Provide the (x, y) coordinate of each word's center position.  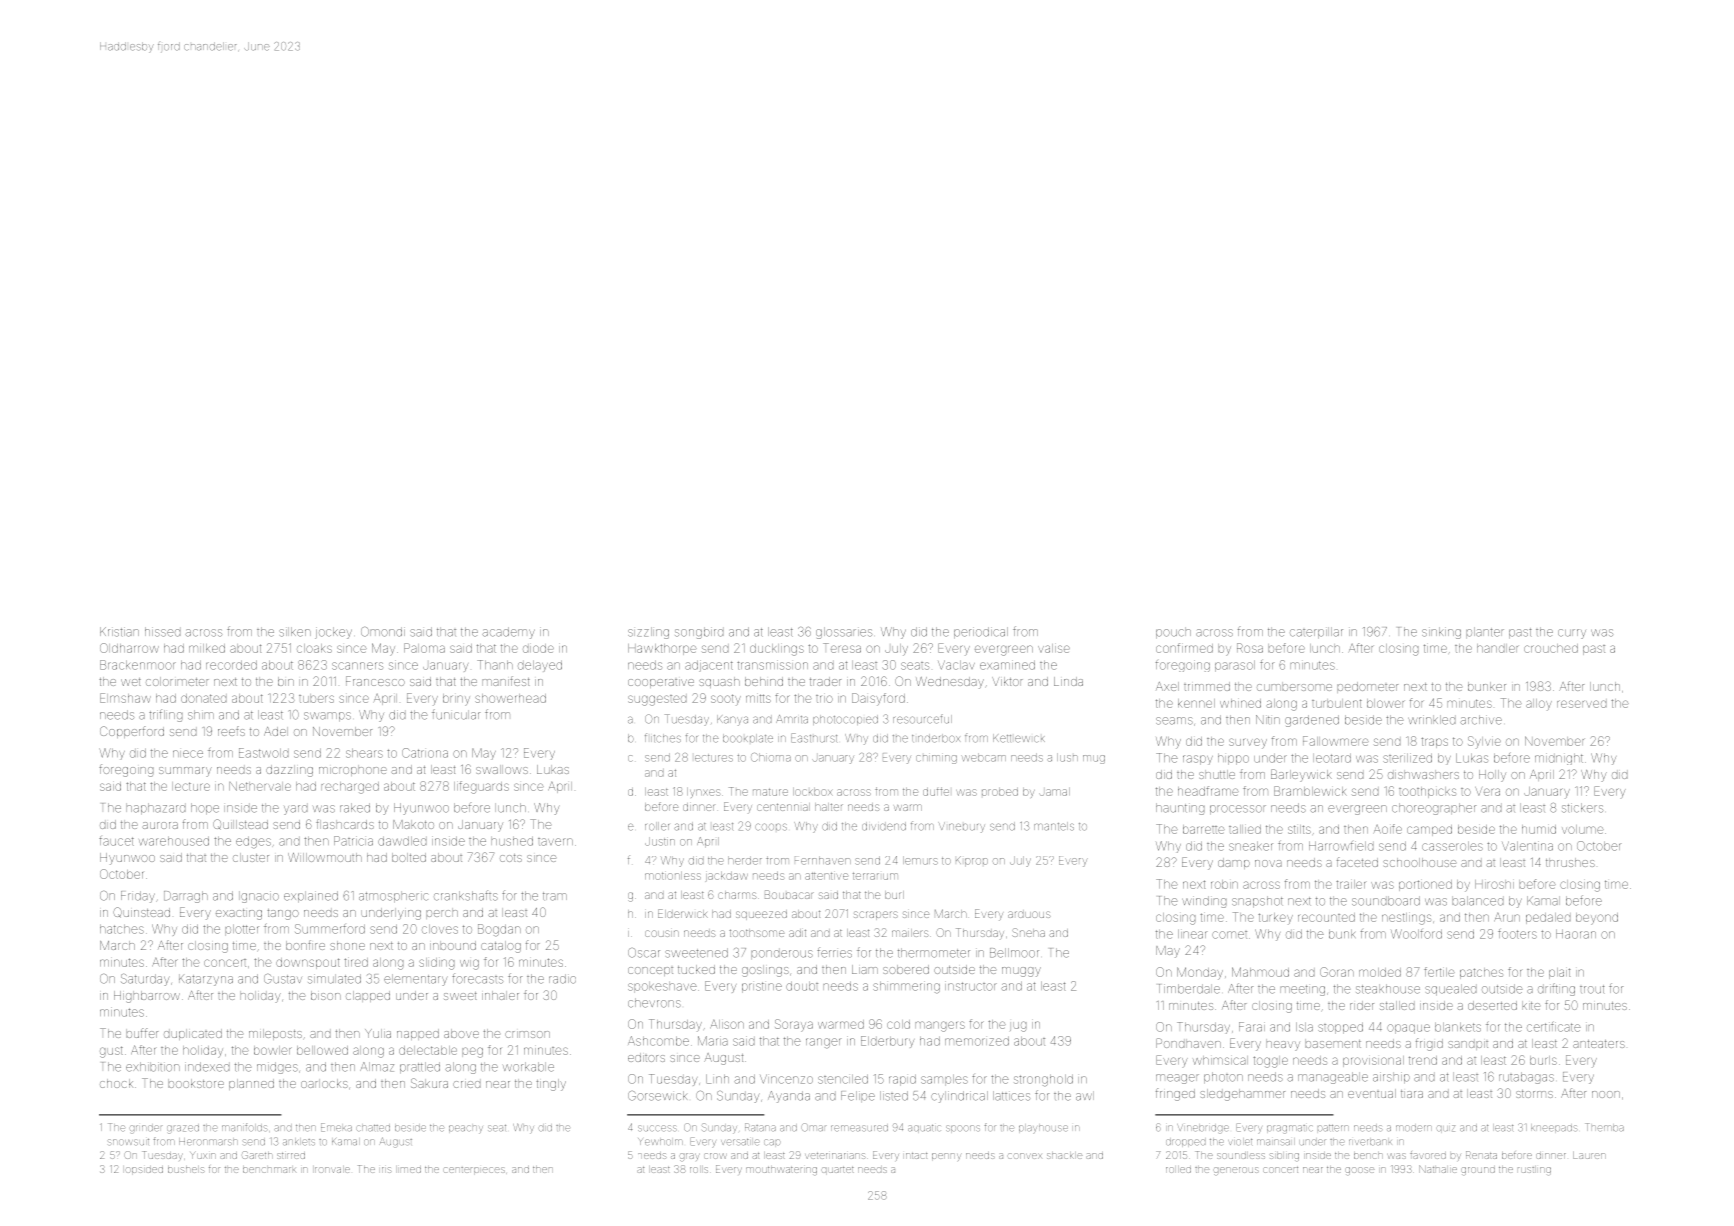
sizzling (648, 633)
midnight (1559, 759)
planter (1485, 632)
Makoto (413, 824)
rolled (1178, 1170)
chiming (936, 759)
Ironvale (332, 1170)
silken (295, 632)
